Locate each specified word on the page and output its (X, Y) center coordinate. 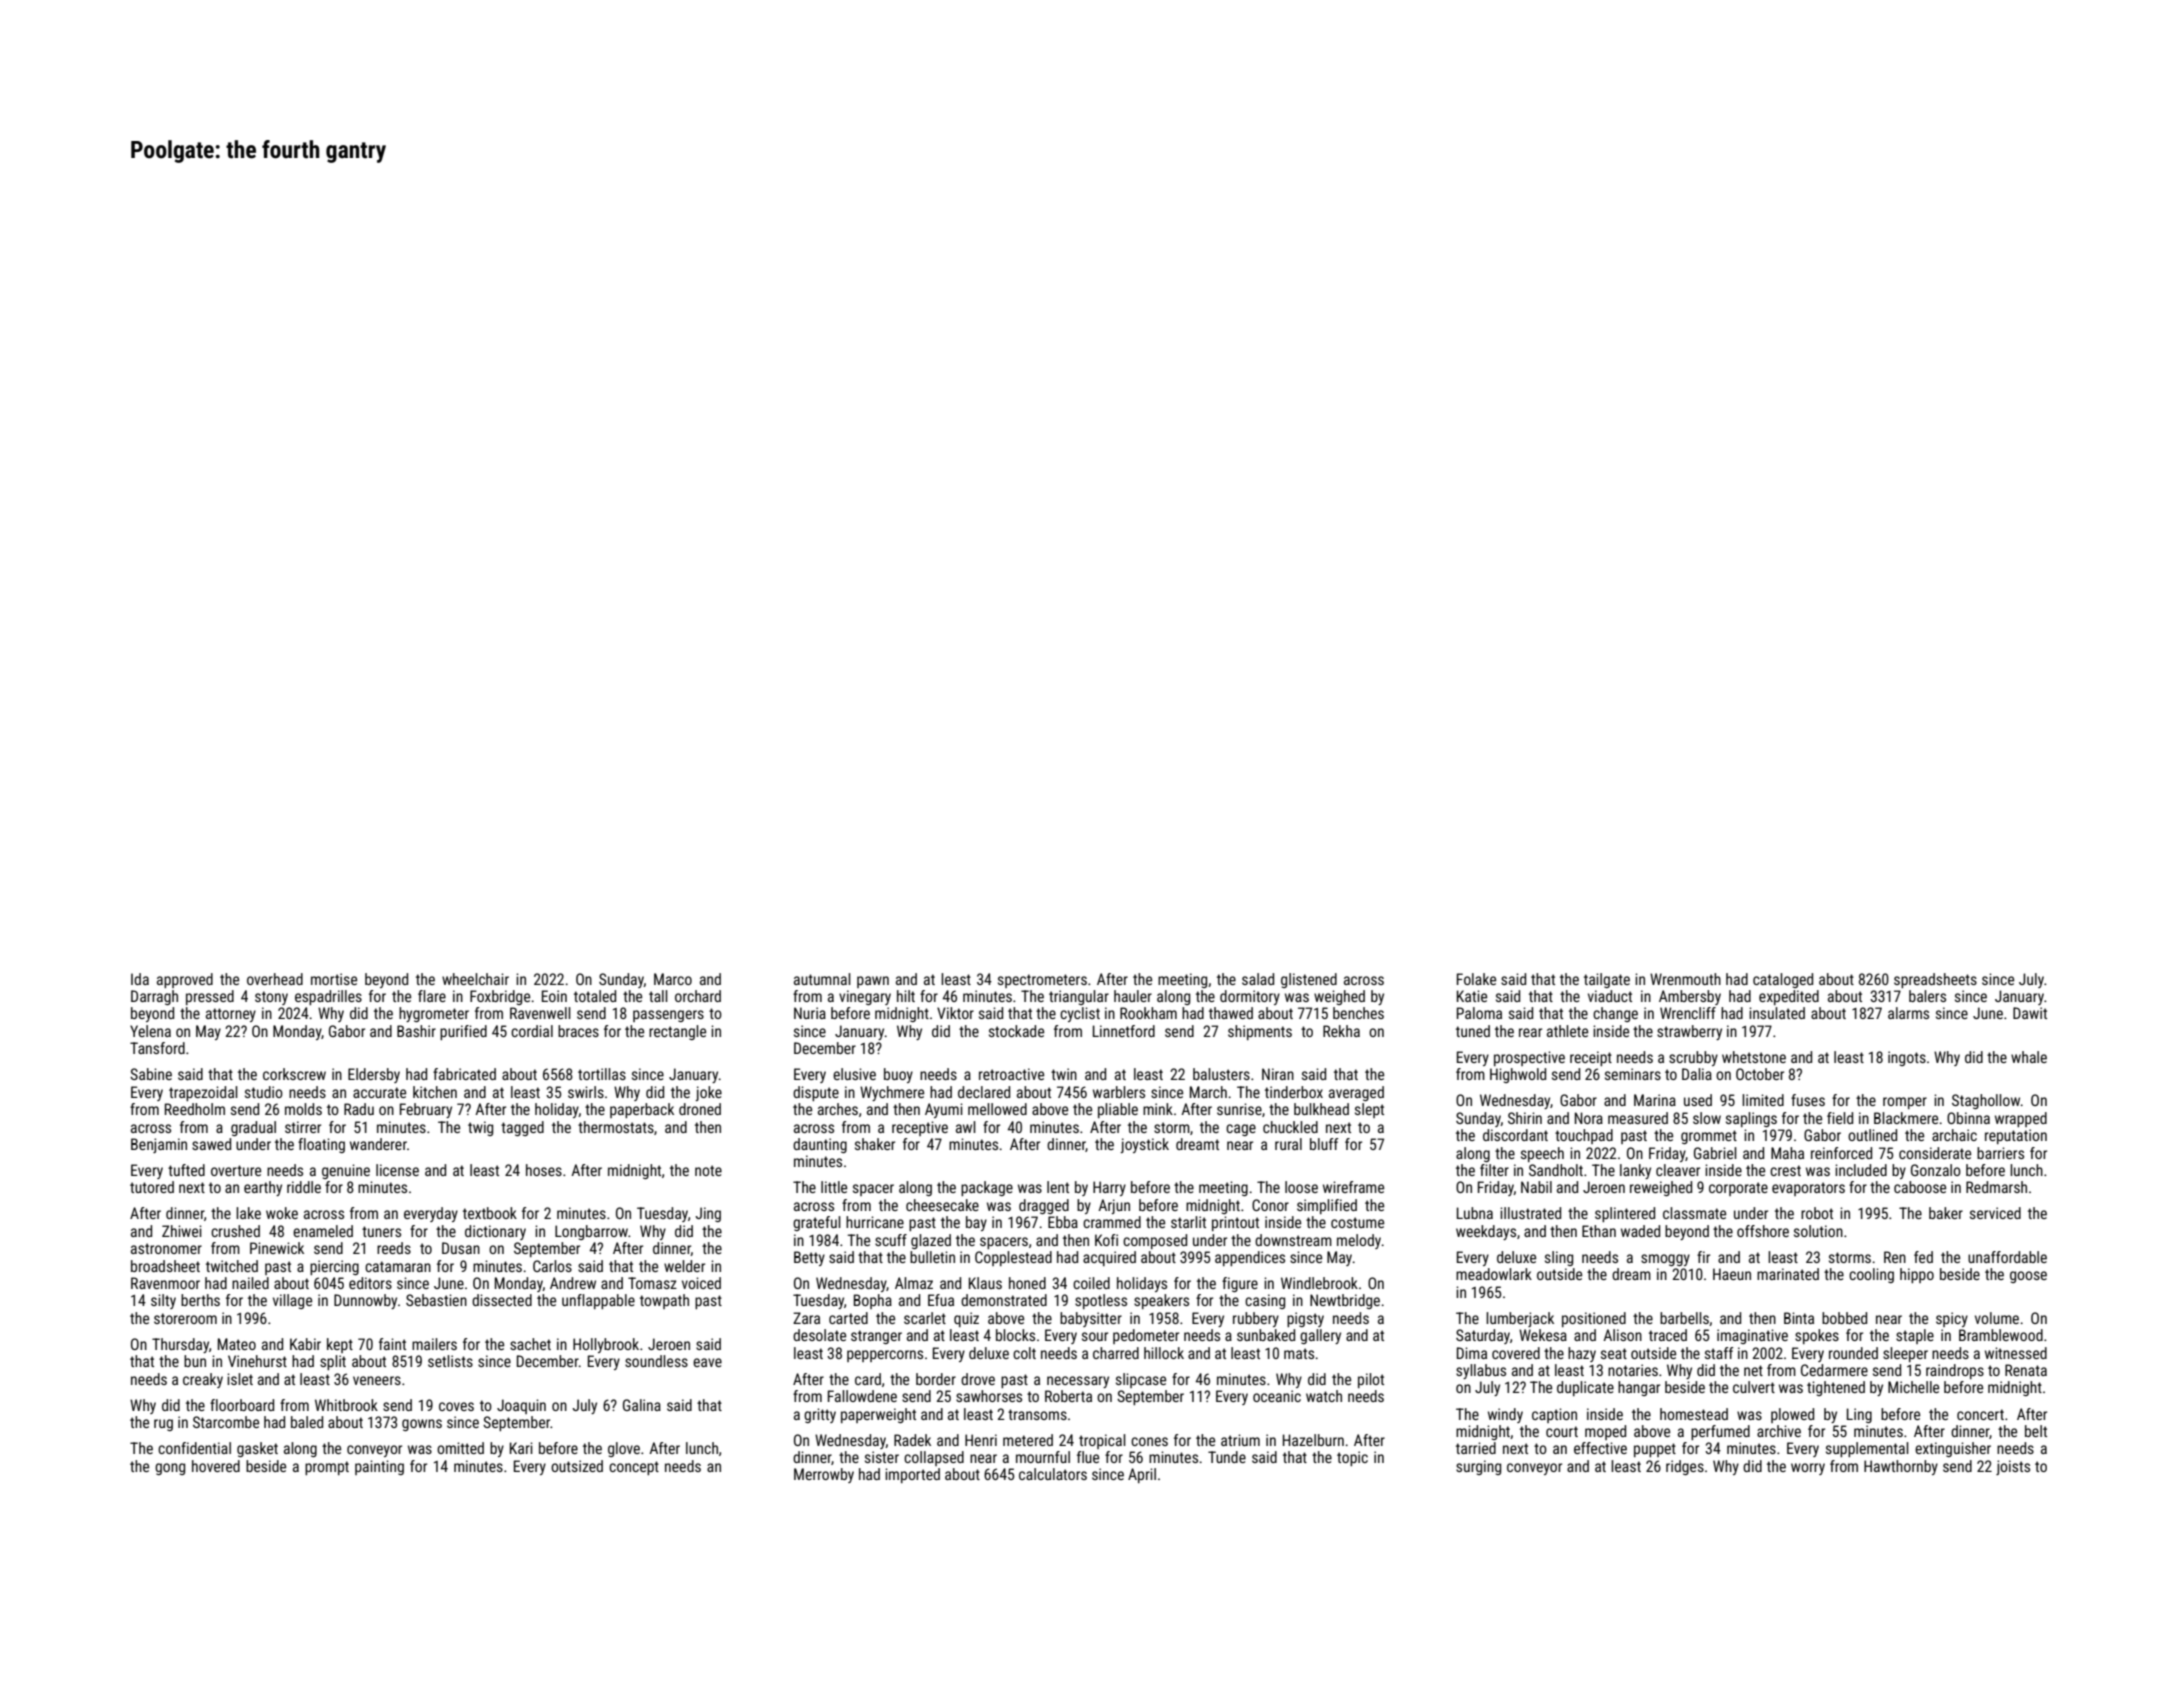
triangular (1079, 997)
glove (624, 1449)
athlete (1567, 1031)
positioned (1594, 1319)
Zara (806, 1318)
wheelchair (475, 979)
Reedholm (195, 1109)
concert (1980, 1414)
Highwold (1518, 1075)
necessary (1078, 1382)
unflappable (598, 1301)
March (1208, 1092)
